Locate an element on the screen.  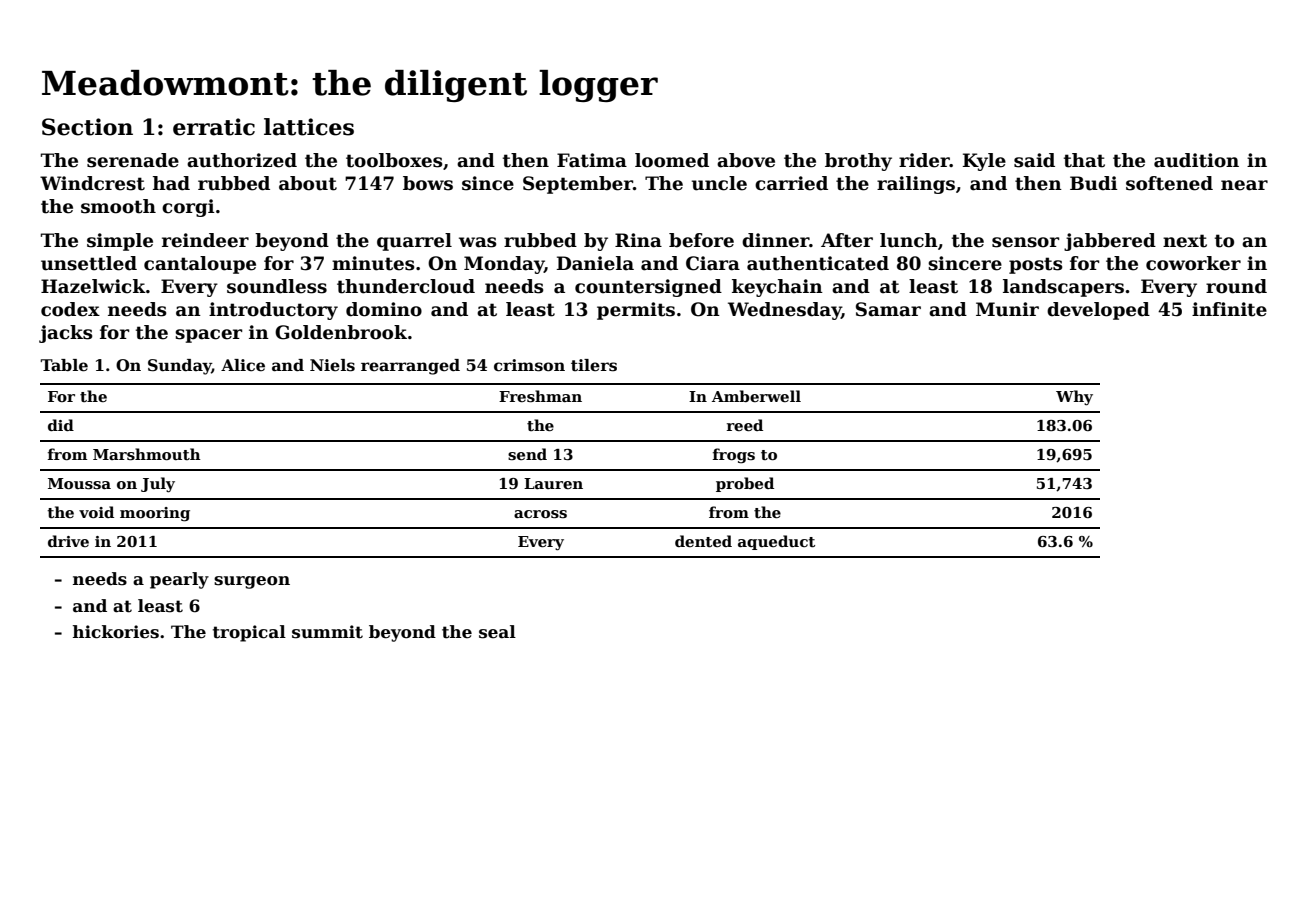
probed is located at coordinates (745, 484).
